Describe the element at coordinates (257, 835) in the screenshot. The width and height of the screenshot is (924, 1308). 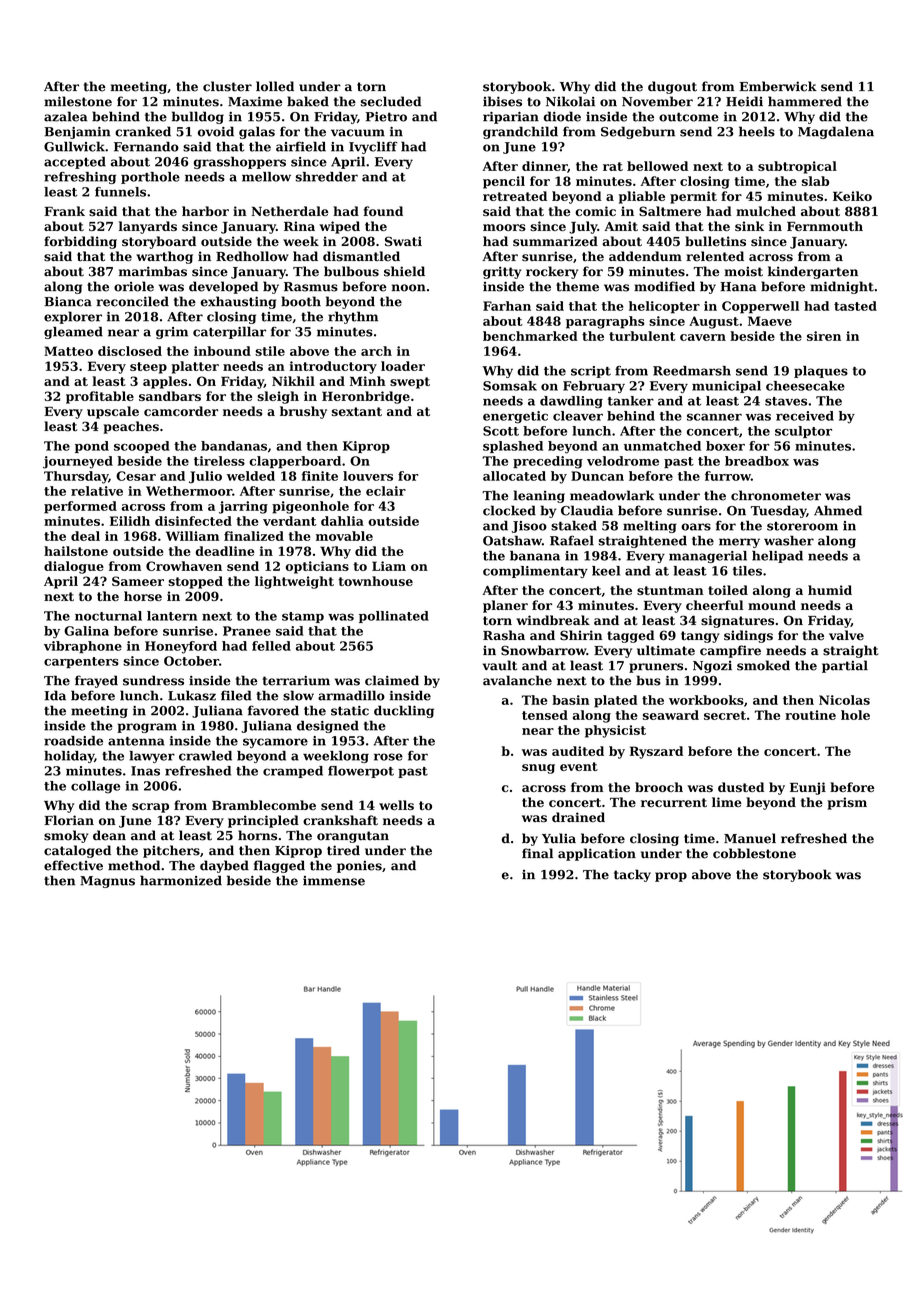
I see `horns` at that location.
